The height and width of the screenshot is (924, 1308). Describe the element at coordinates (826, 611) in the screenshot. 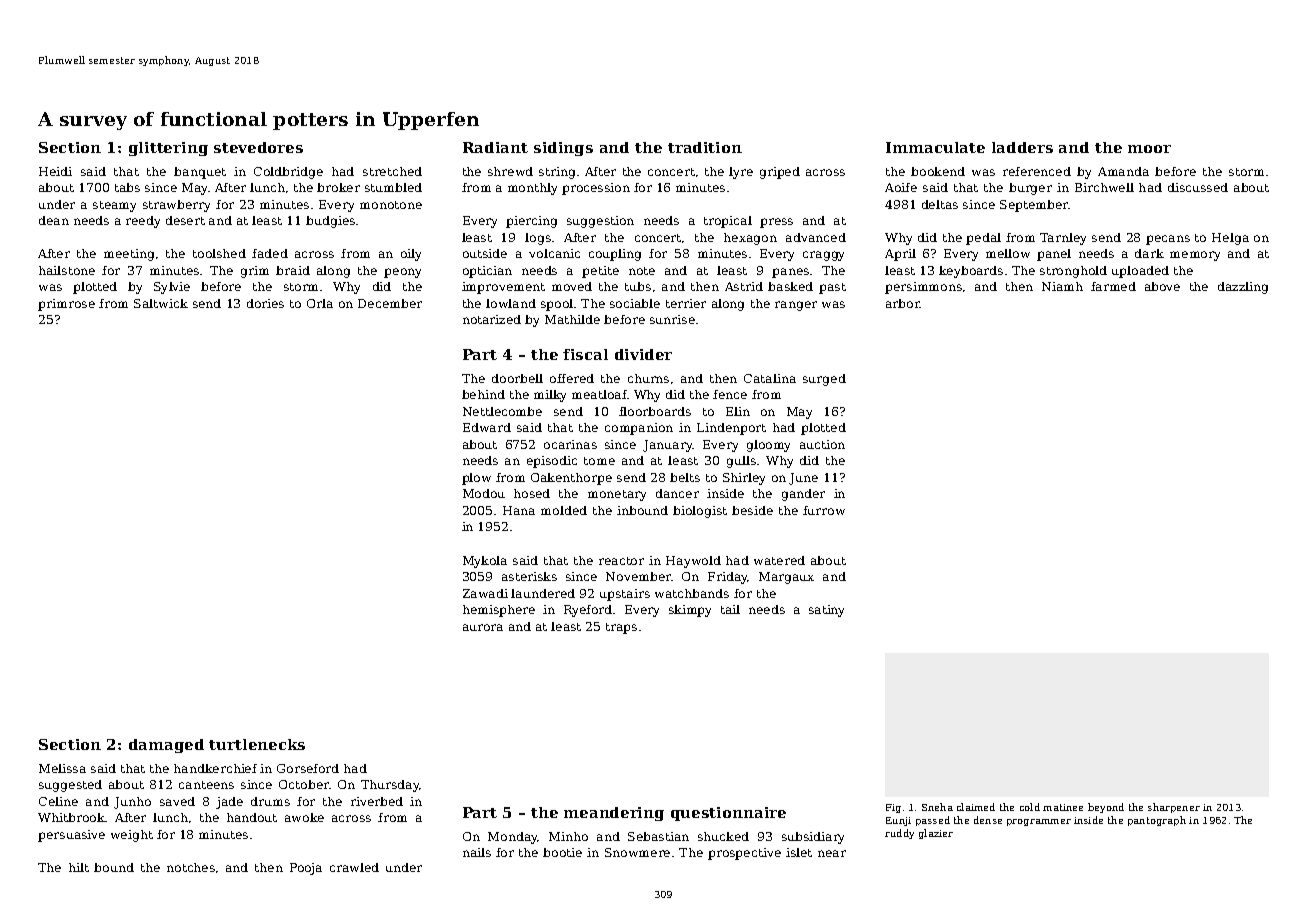

I see `satiny` at that location.
